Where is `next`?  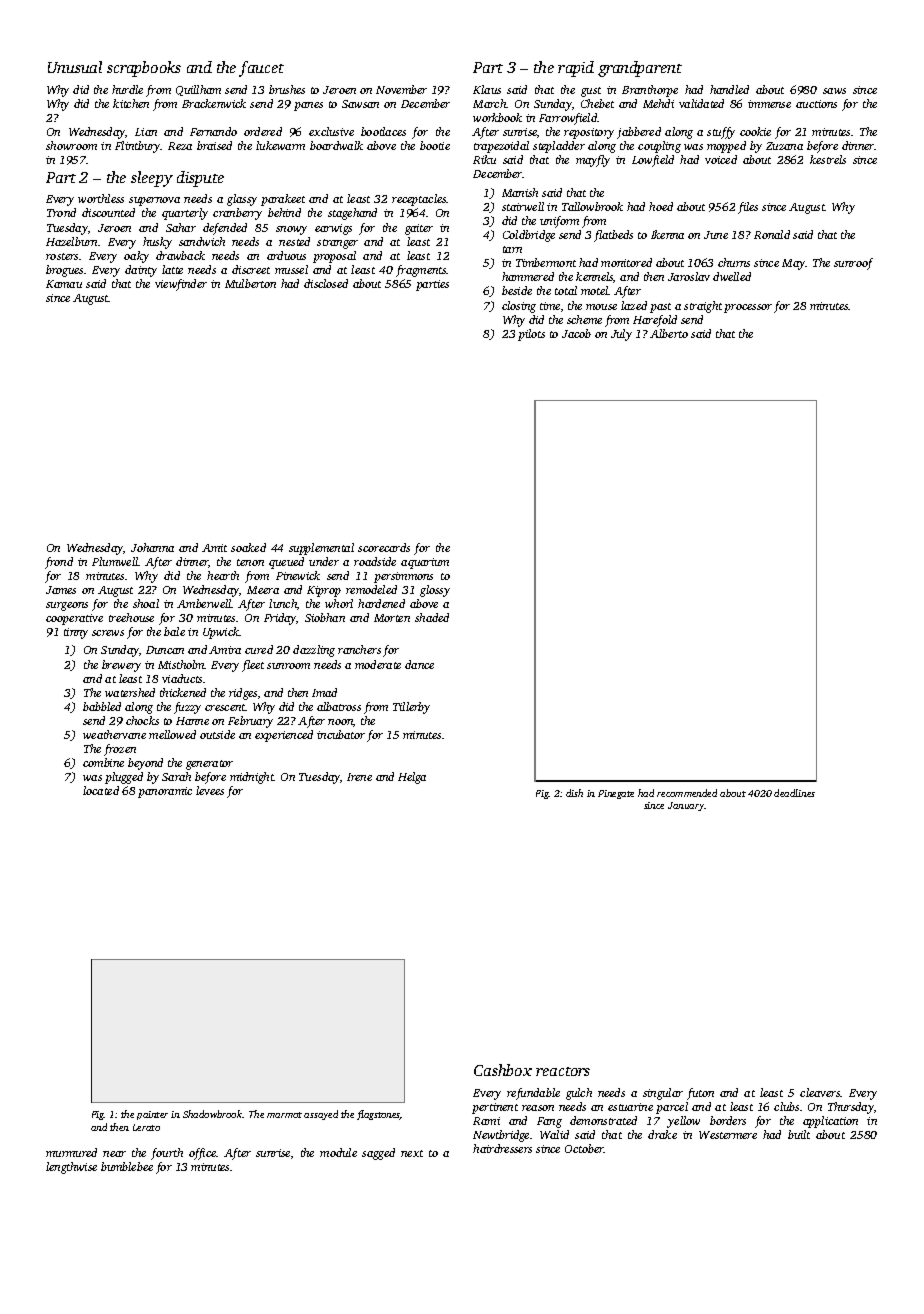
next is located at coordinates (412, 1153).
